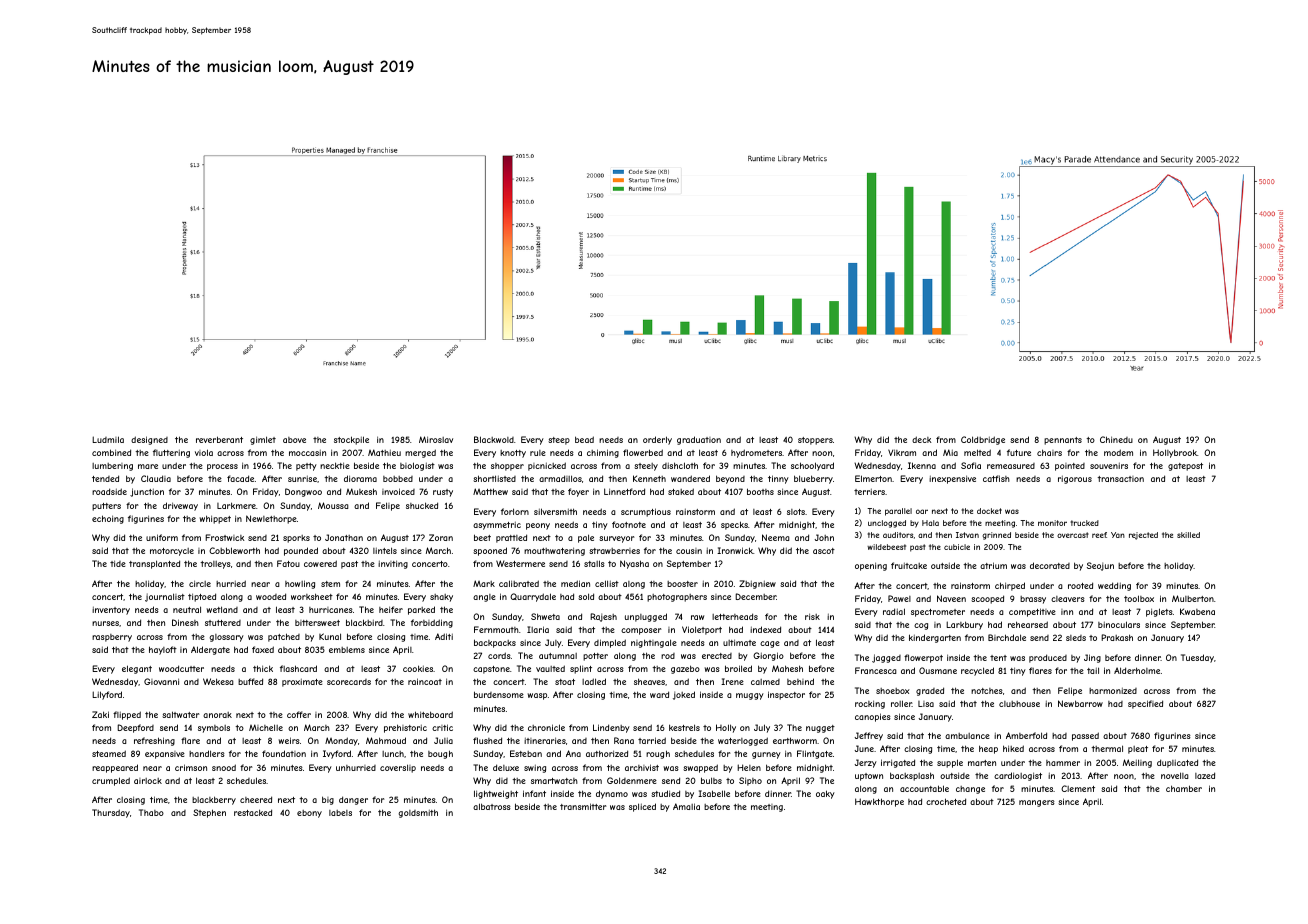  Describe the element at coordinates (617, 539) in the screenshot. I see `surveyor` at that location.
